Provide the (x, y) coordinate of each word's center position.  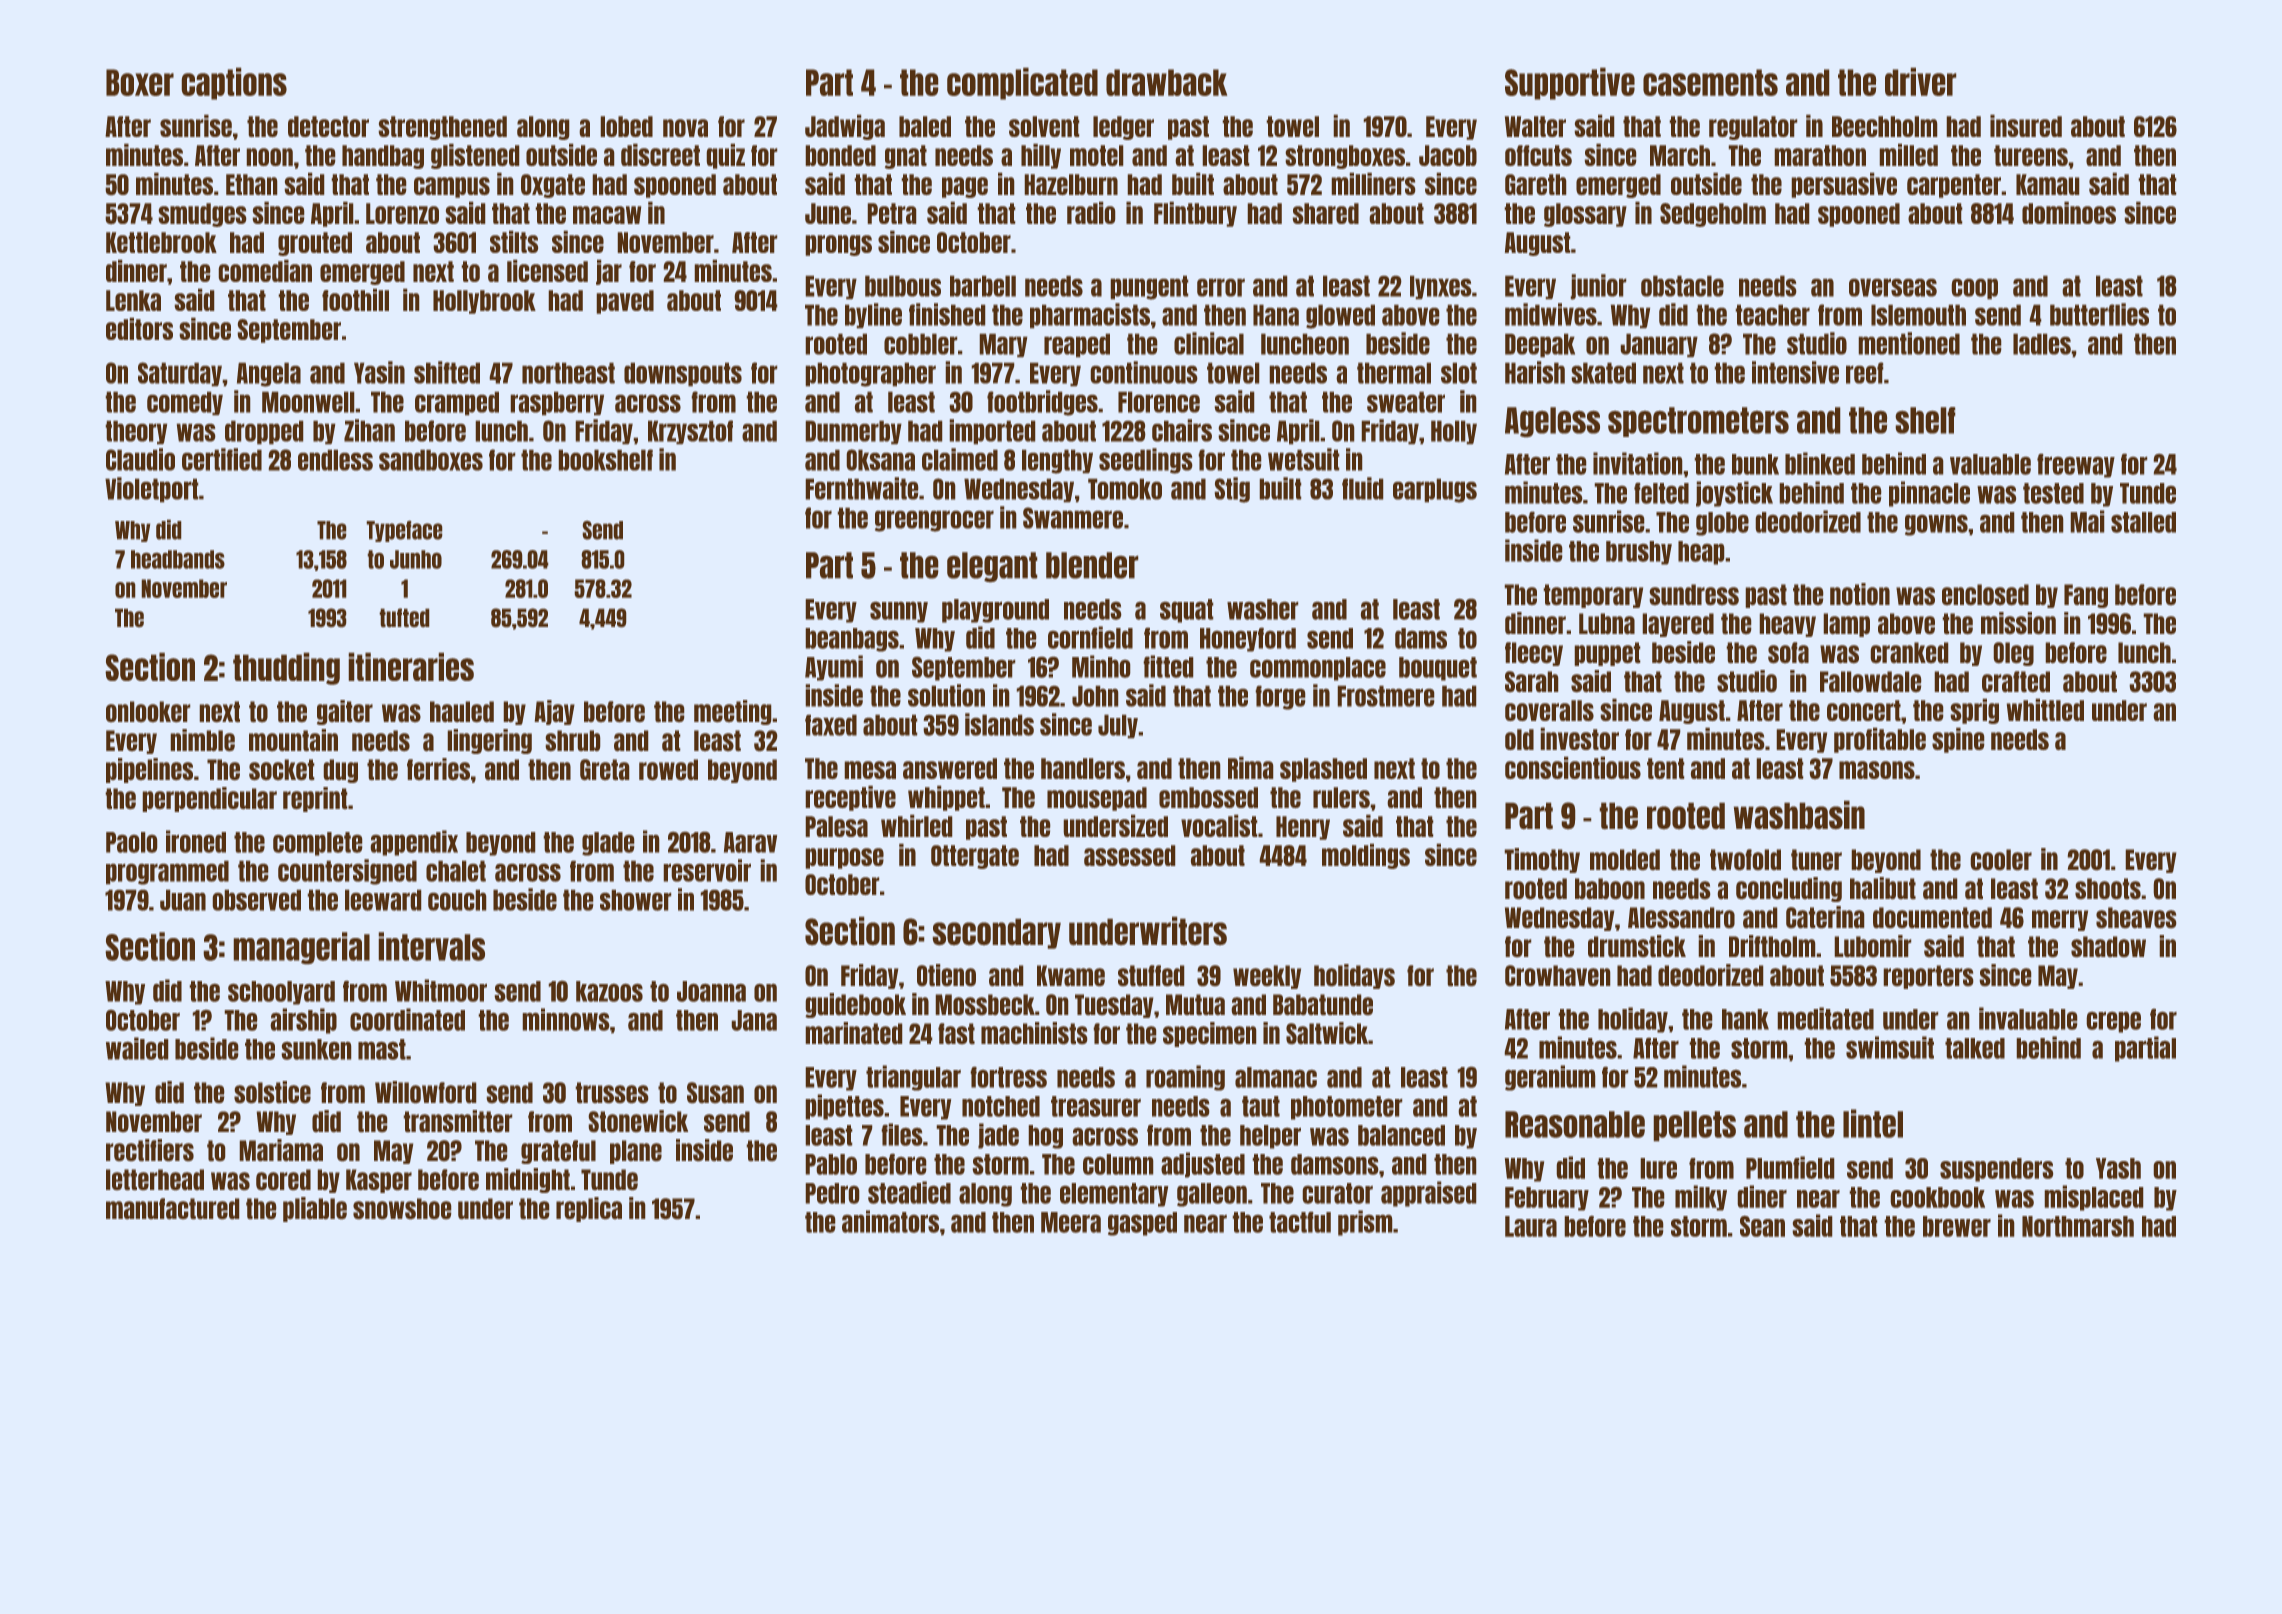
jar (609, 272)
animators (890, 1221)
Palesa (836, 826)
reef (1865, 373)
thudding (286, 668)
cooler (2001, 860)
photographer (870, 374)
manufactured (173, 1209)
